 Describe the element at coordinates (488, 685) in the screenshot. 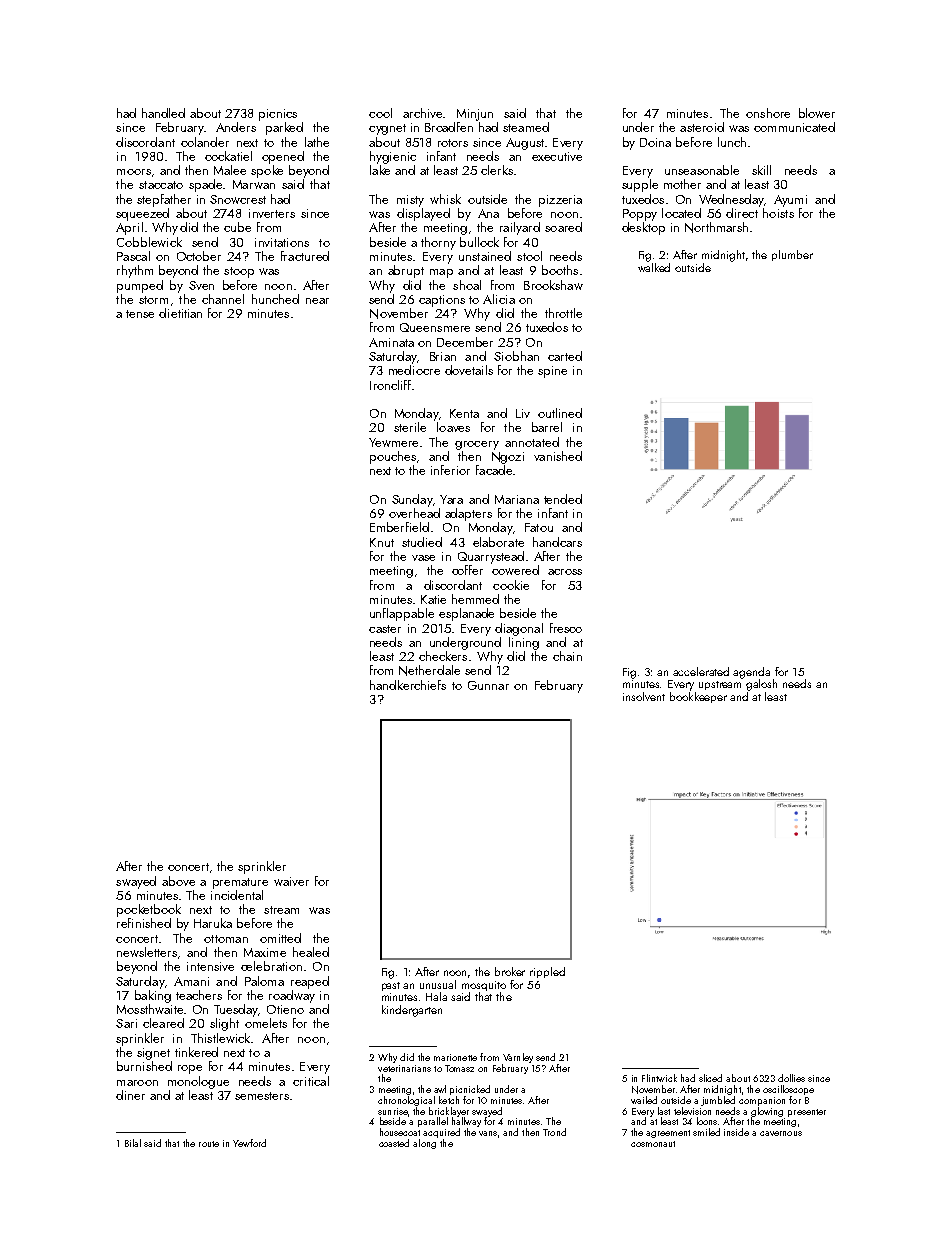

I see `Gunnar` at that location.
